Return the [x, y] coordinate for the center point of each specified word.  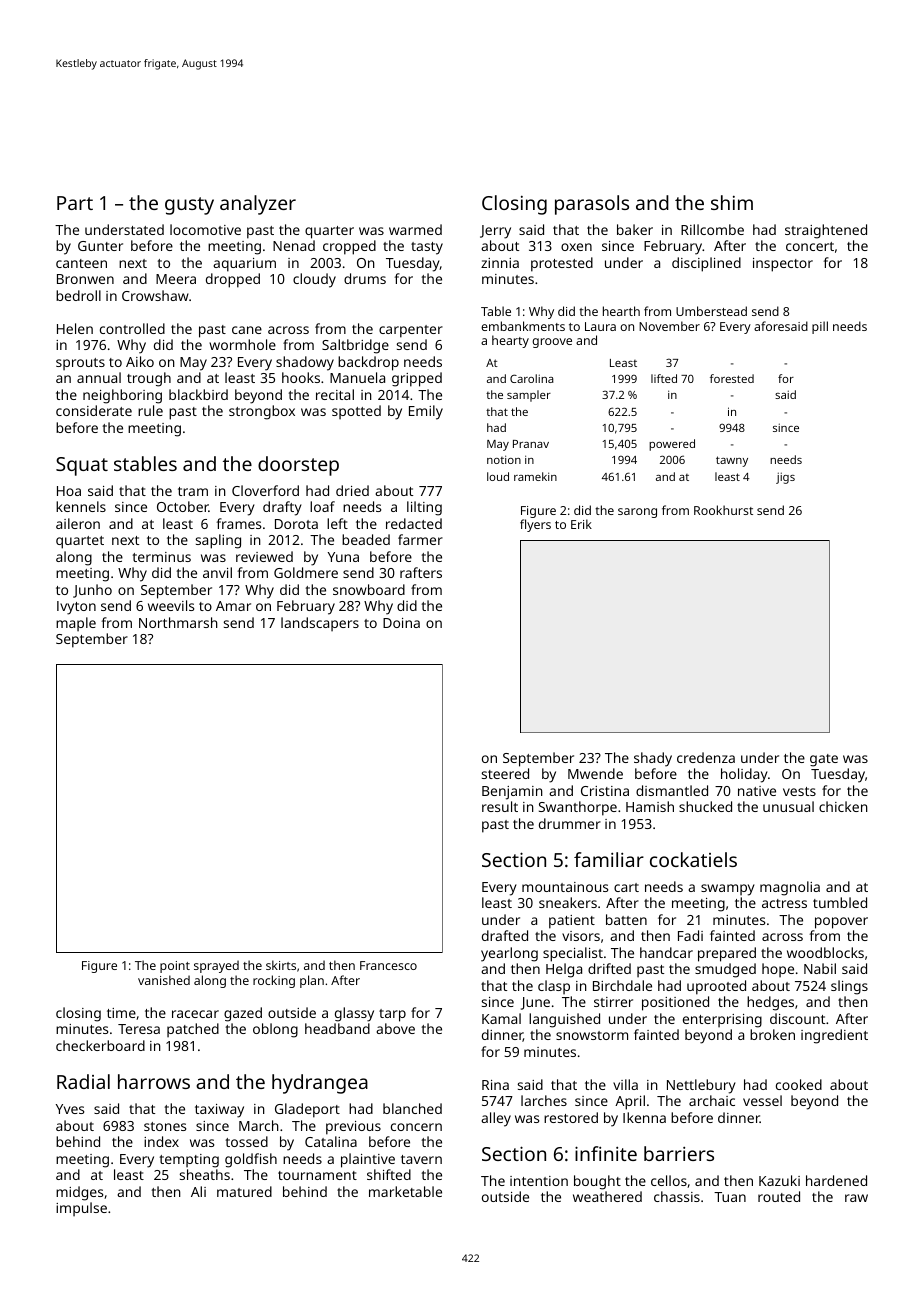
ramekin [535, 476]
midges [79, 1193]
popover [841, 923]
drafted [505, 935]
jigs [785, 478]
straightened [826, 231]
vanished [164, 980]
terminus [162, 557]
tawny [732, 461]
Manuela [357, 377]
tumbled [840, 902]
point [175, 967]
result [500, 806]
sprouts [80, 364]
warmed [415, 229]
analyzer [258, 205]
